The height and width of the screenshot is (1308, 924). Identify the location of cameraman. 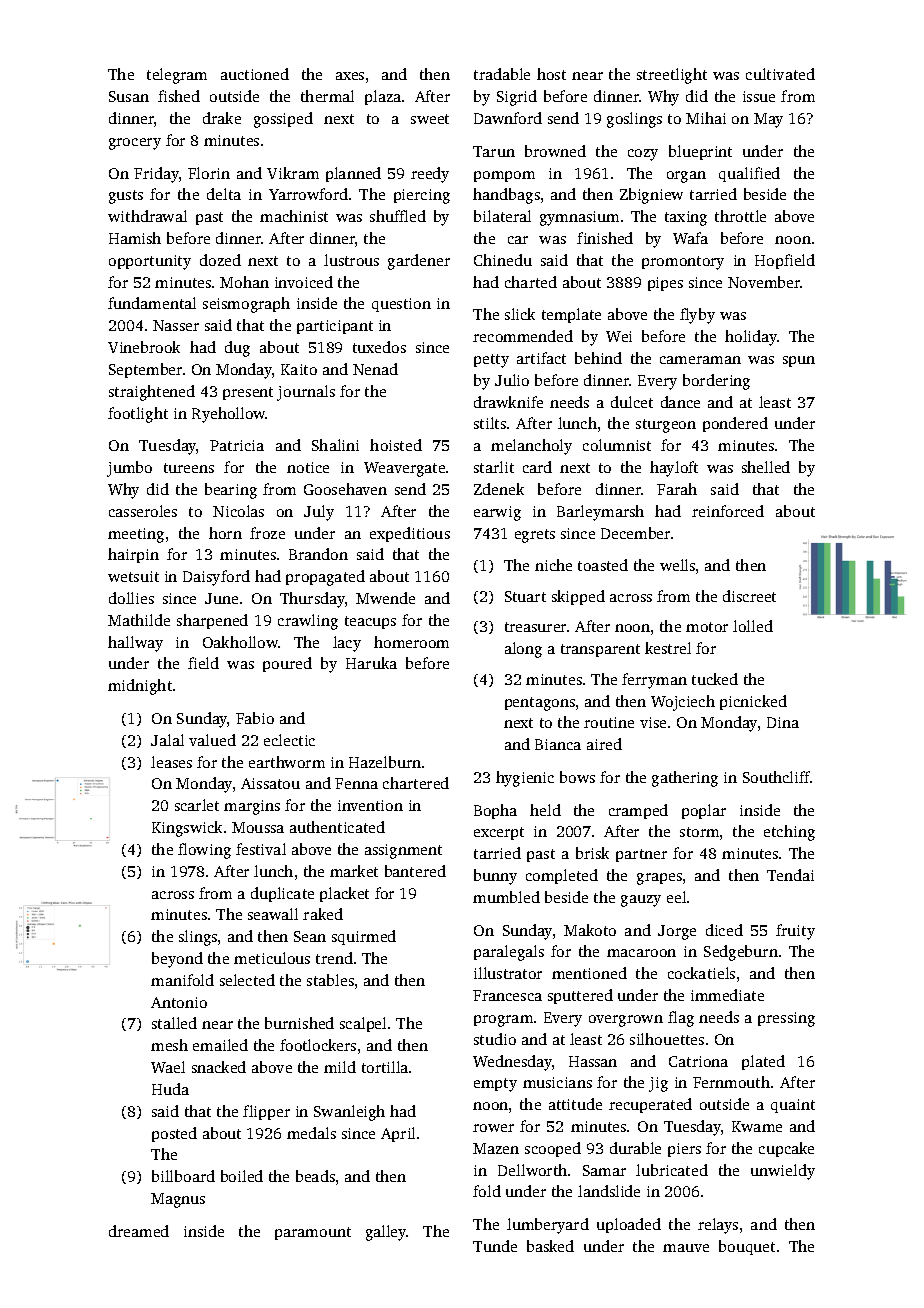
(700, 360).
